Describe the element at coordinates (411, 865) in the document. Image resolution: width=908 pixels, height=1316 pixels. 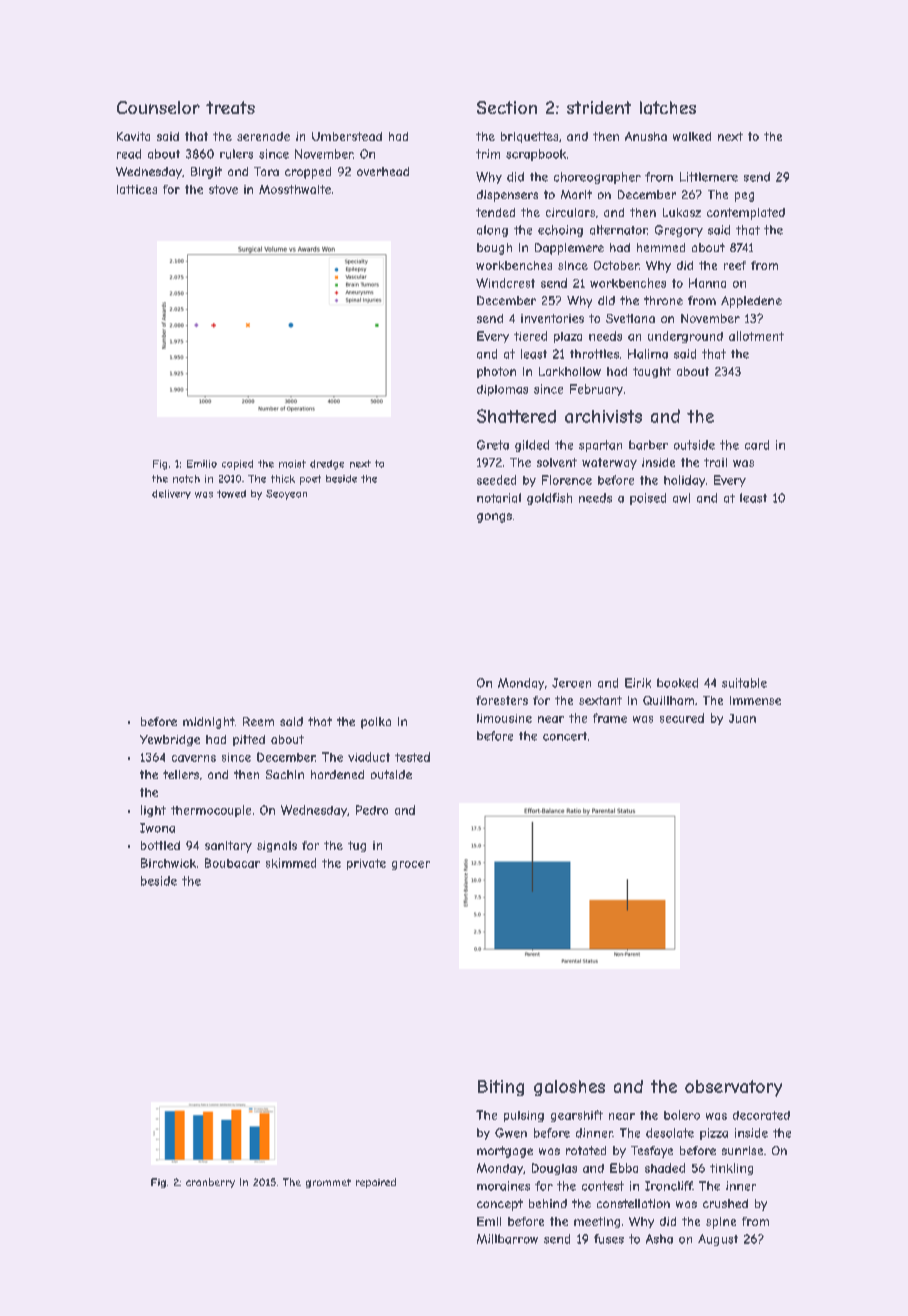
I see `grocer` at that location.
